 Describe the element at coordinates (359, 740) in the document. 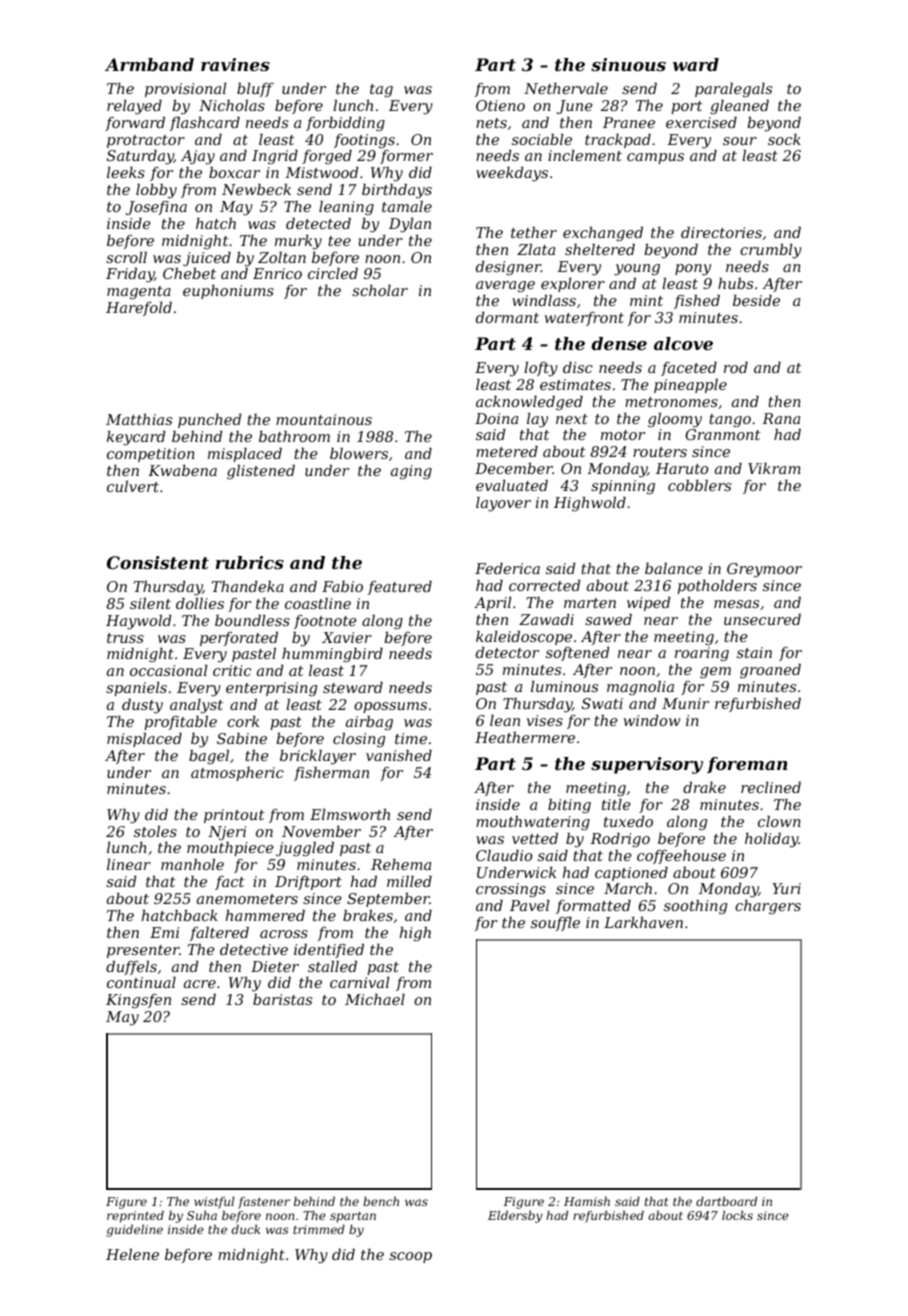

I see `closing` at that location.
